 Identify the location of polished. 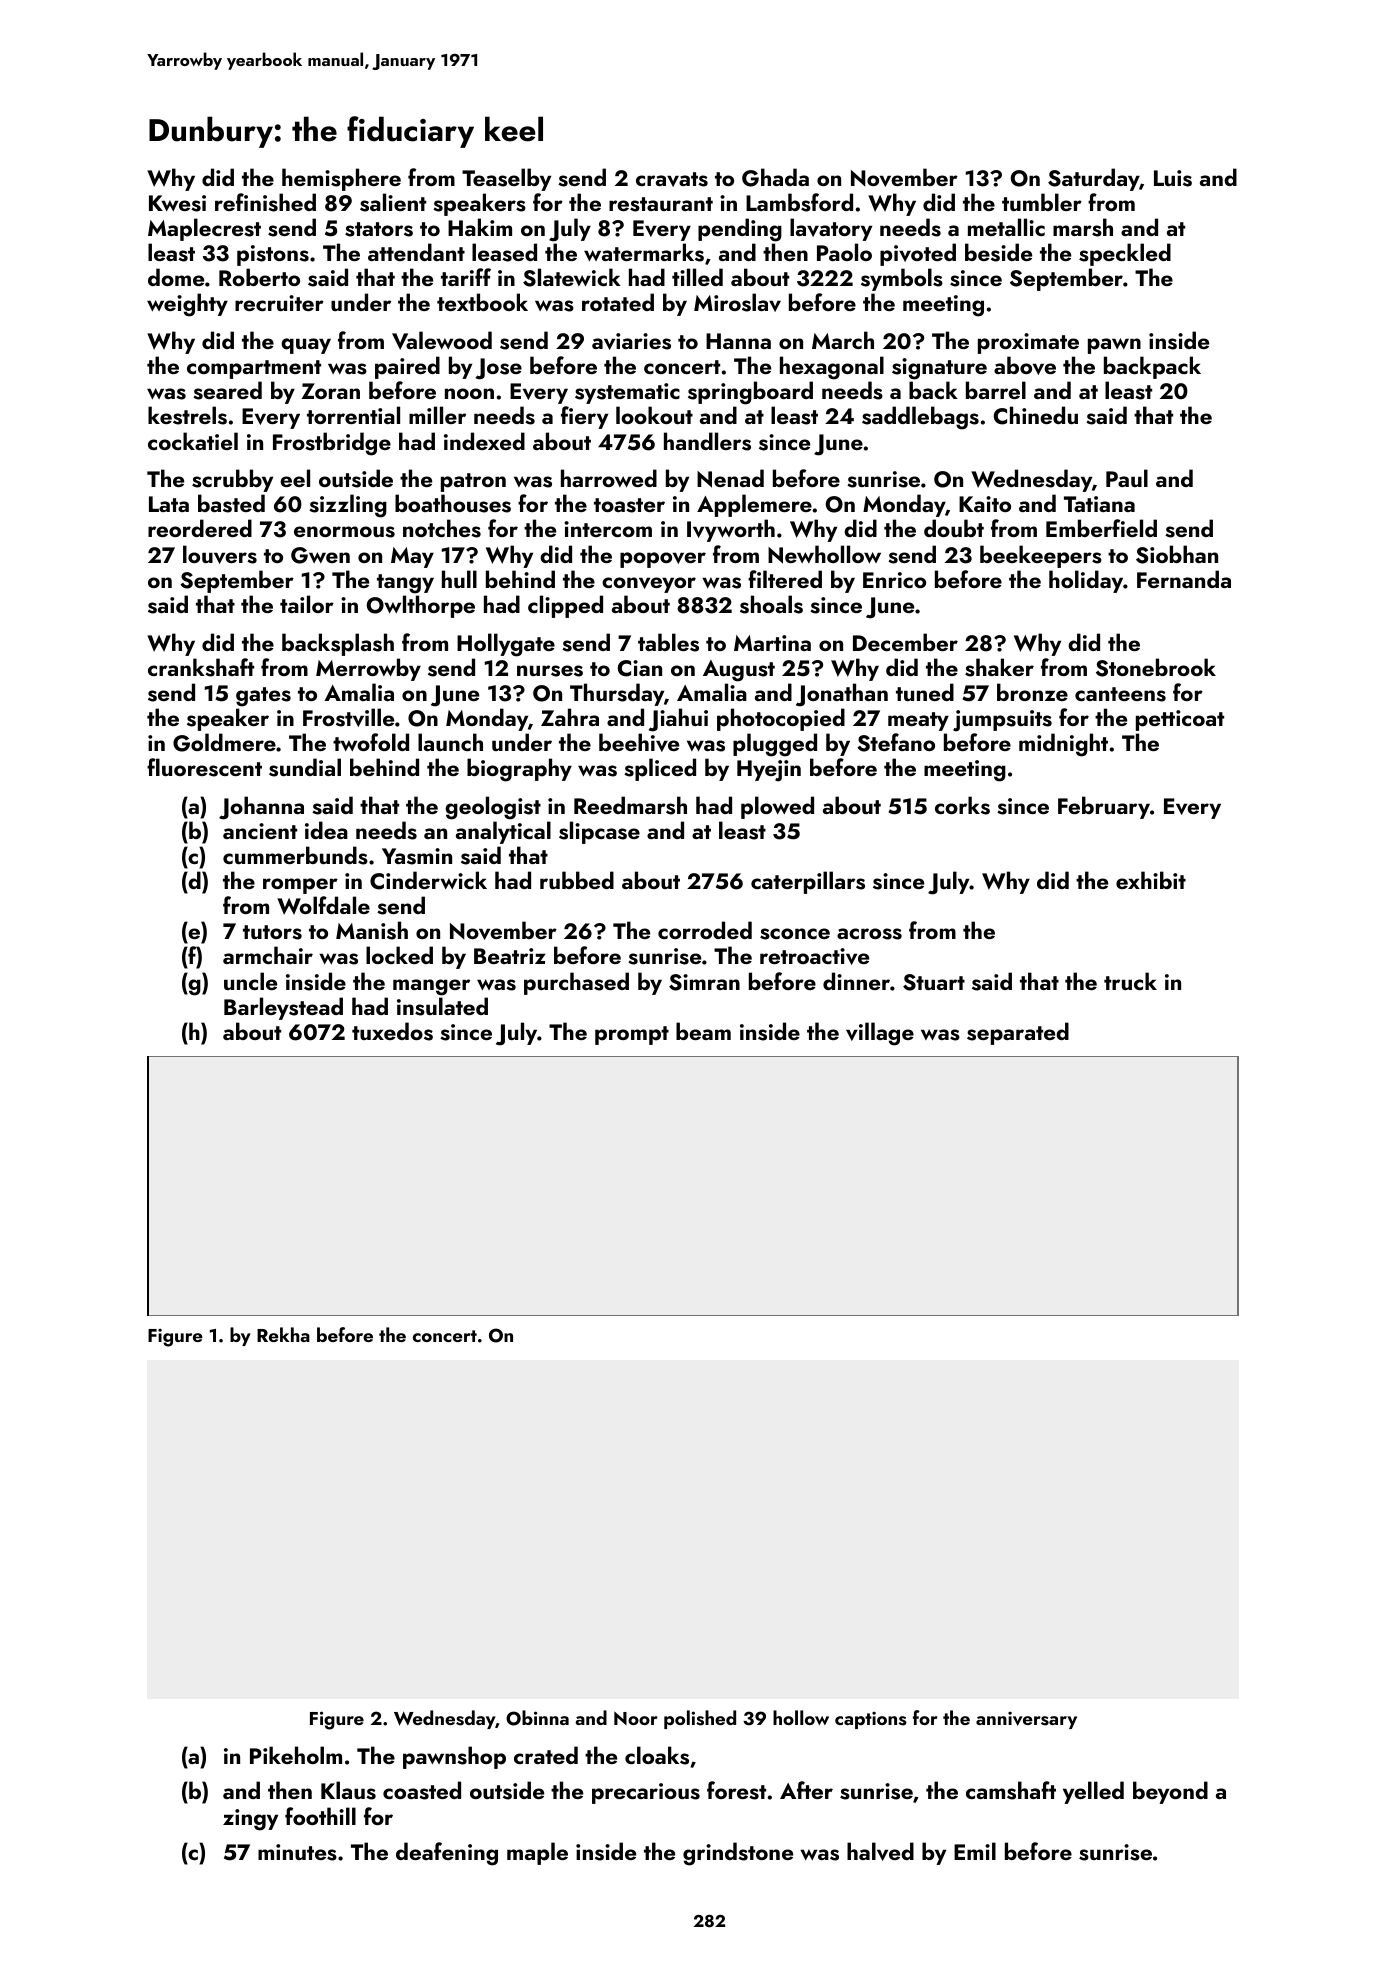
(700, 1719).
